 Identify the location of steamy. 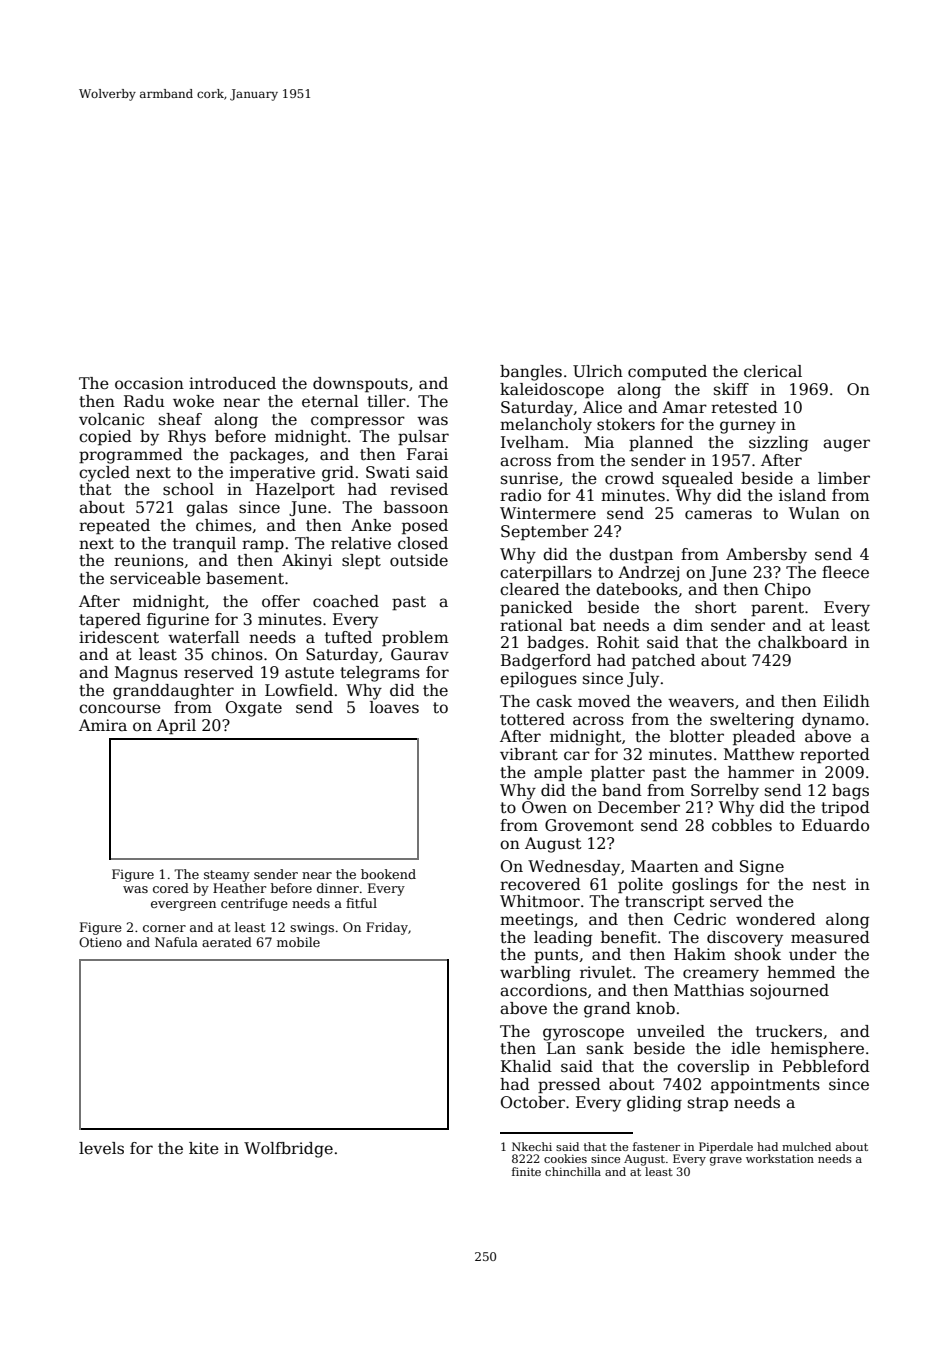
(227, 876).
